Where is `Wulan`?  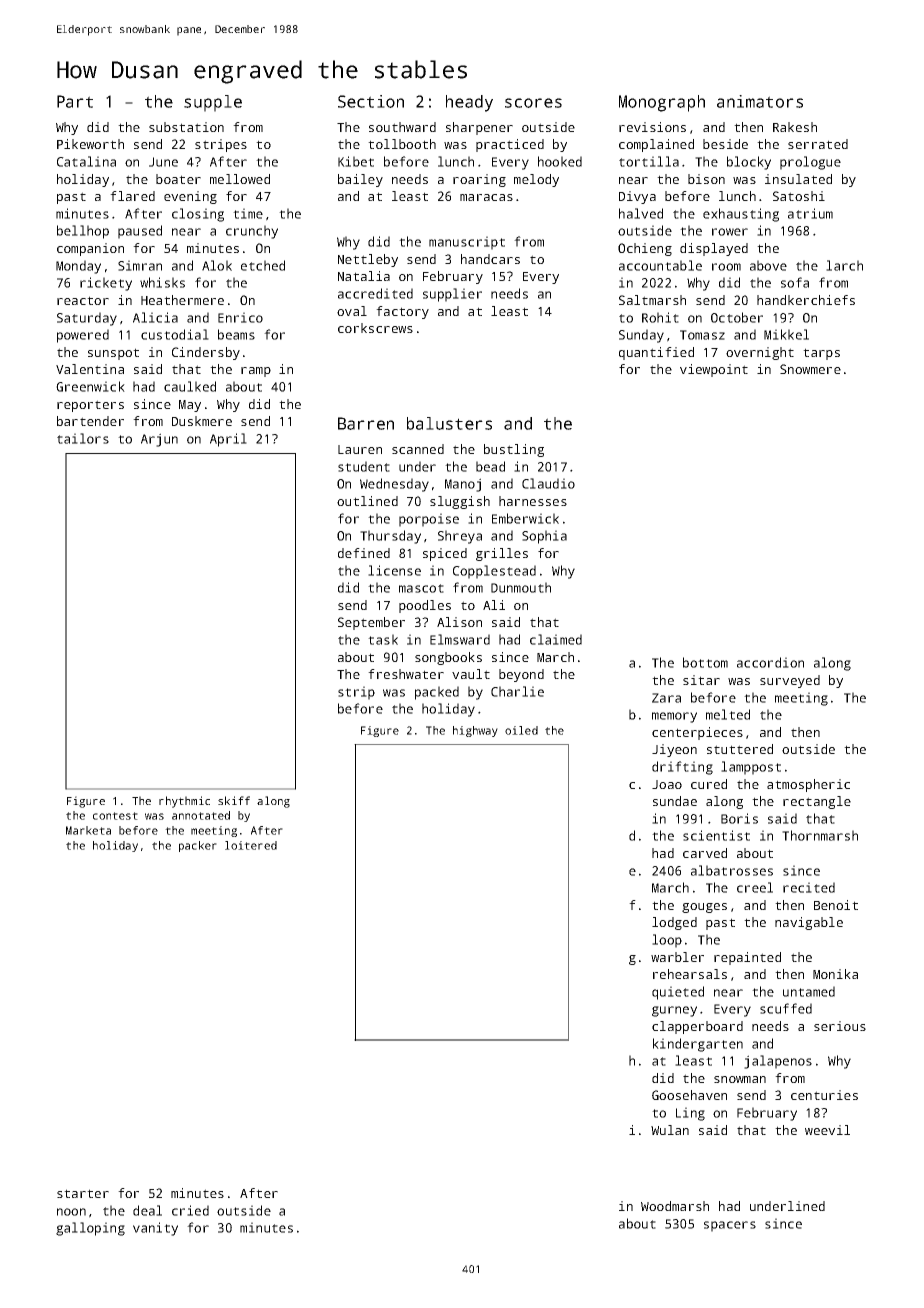
Wulan is located at coordinates (670, 1130).
